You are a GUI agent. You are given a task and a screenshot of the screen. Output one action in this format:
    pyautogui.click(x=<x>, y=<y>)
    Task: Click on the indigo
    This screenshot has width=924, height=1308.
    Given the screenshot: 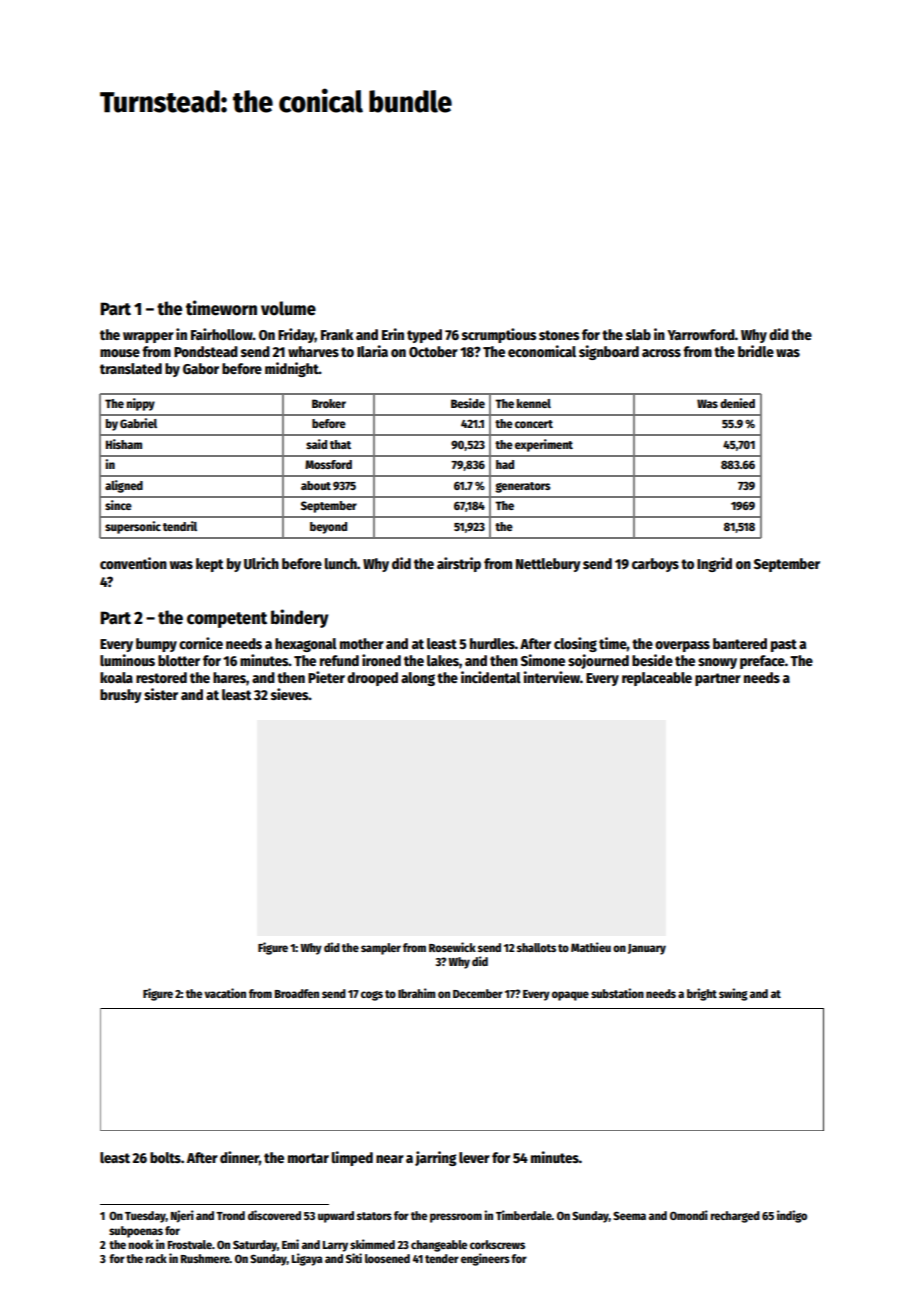 What is the action you would take?
    pyautogui.click(x=792, y=1216)
